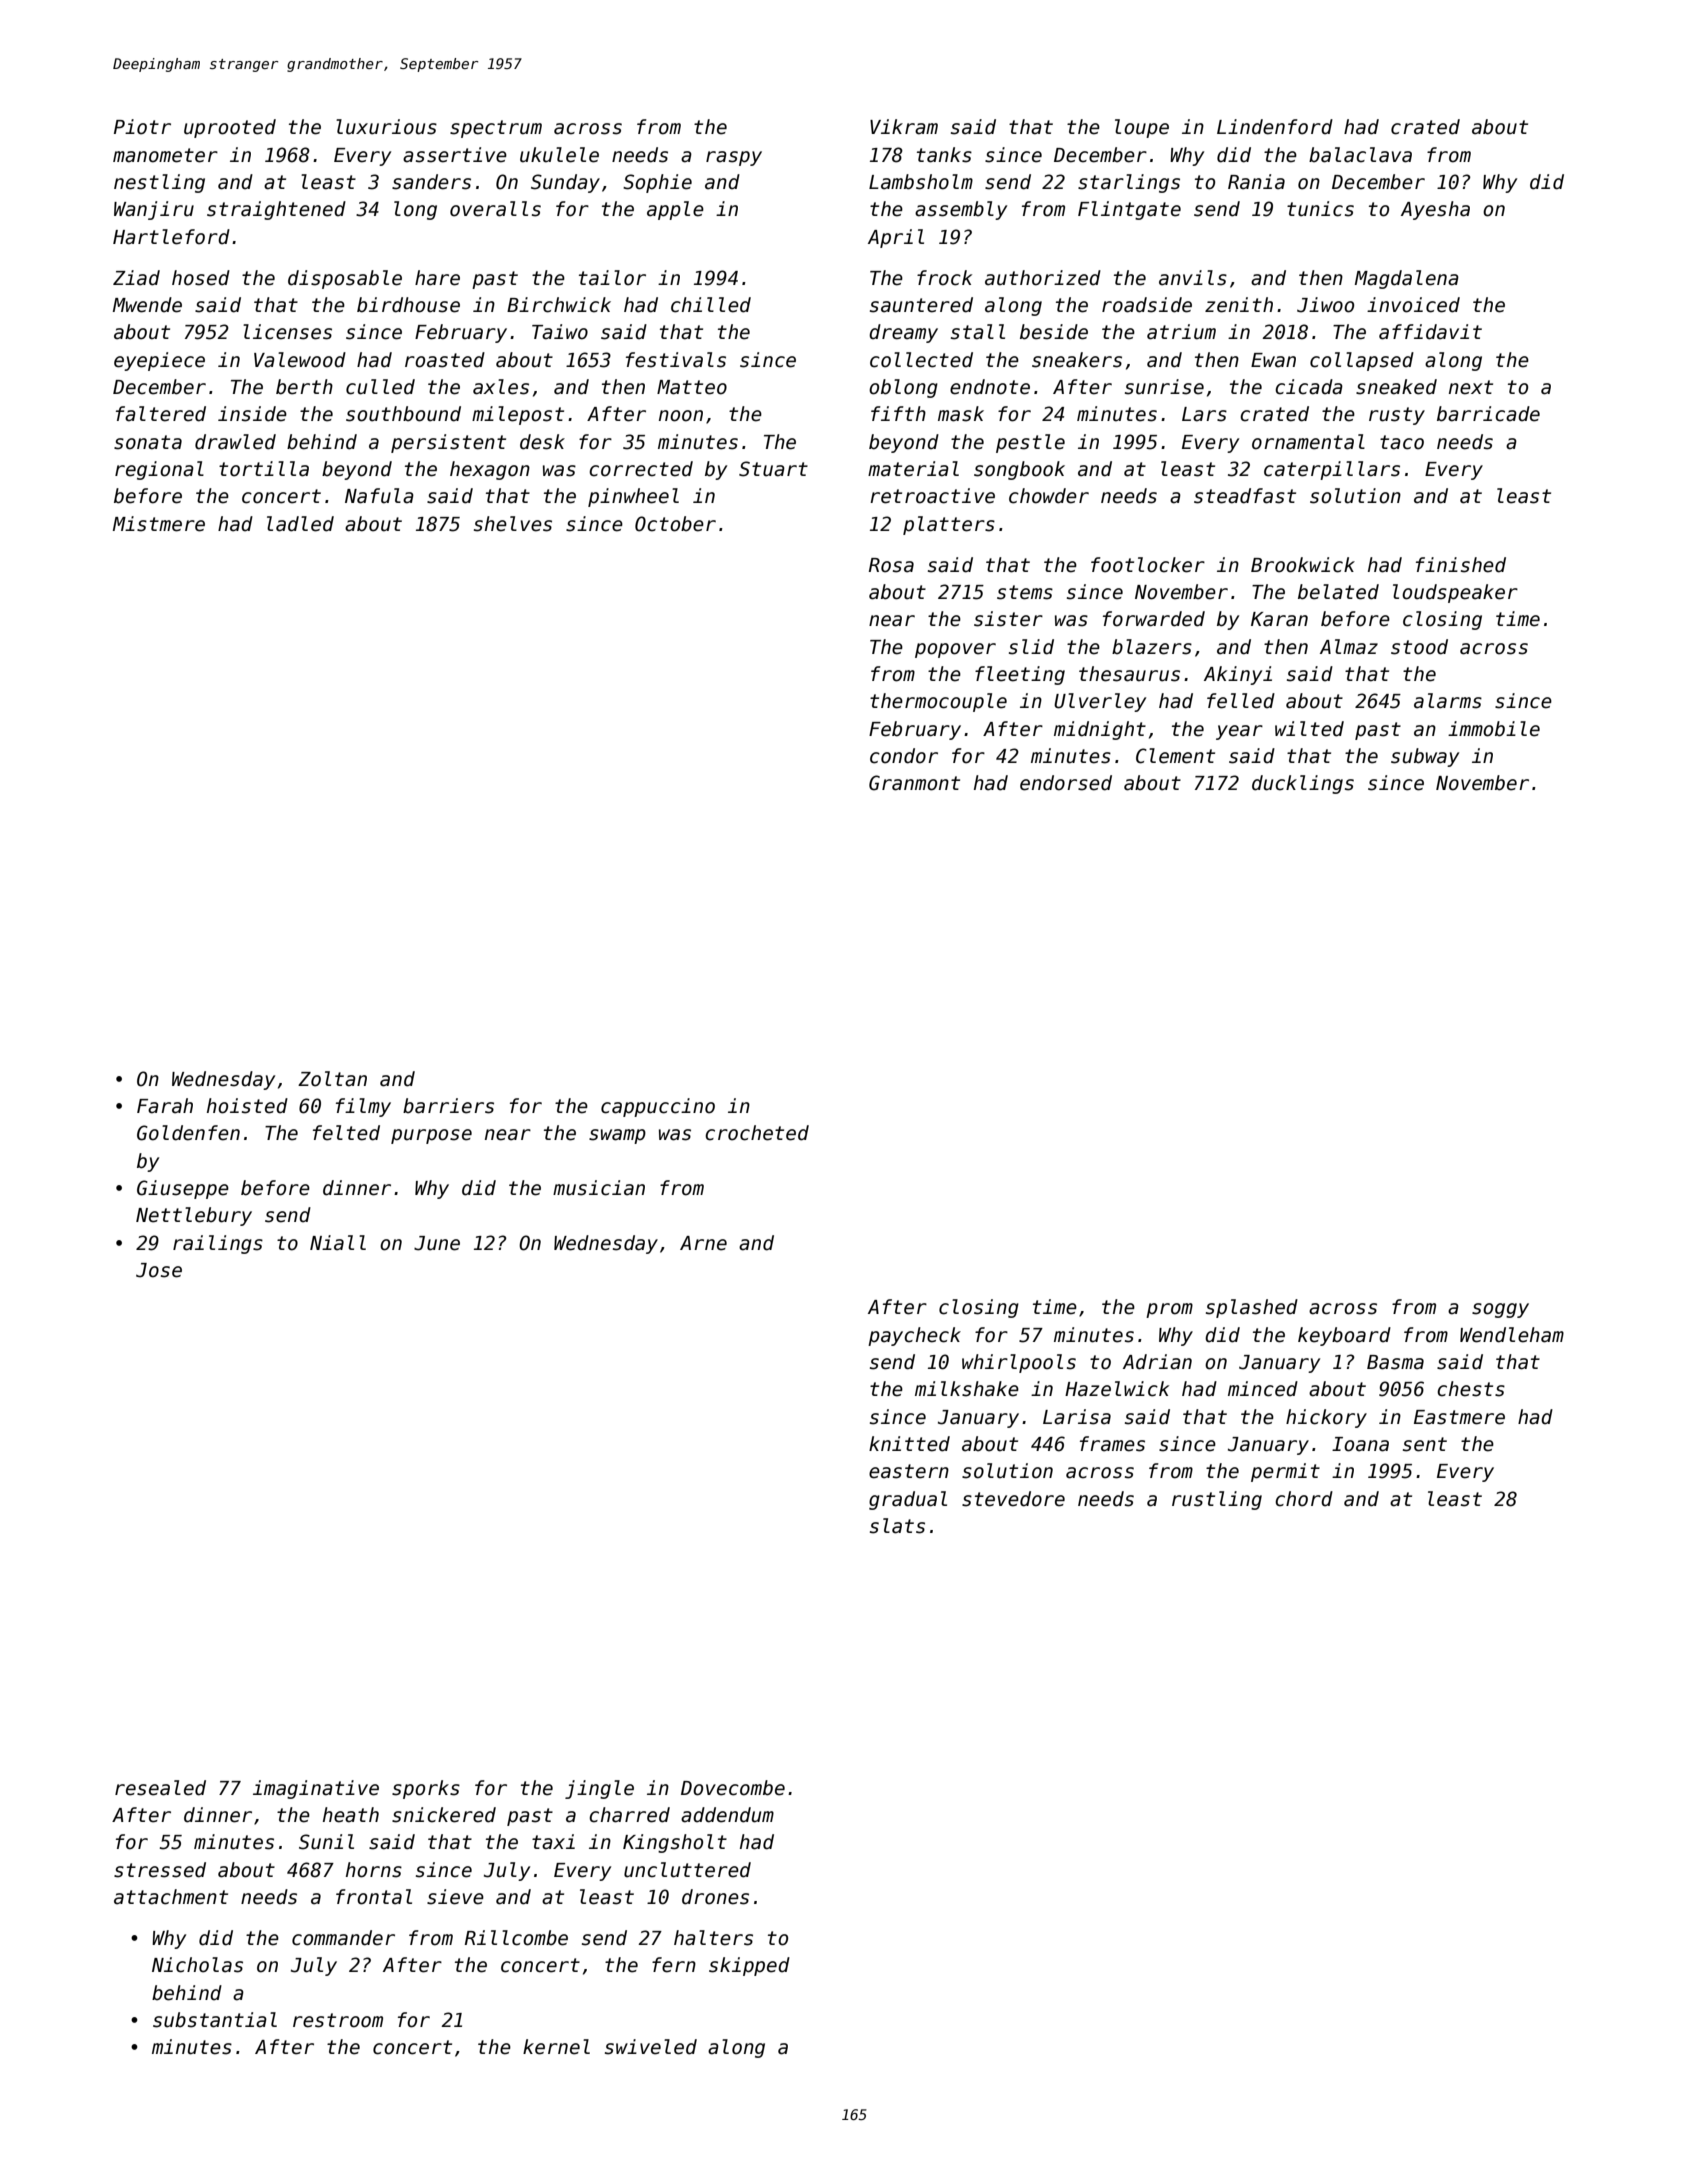 The image size is (1683, 2178). What do you see at coordinates (1154, 619) in the screenshot?
I see `forwarded` at bounding box center [1154, 619].
